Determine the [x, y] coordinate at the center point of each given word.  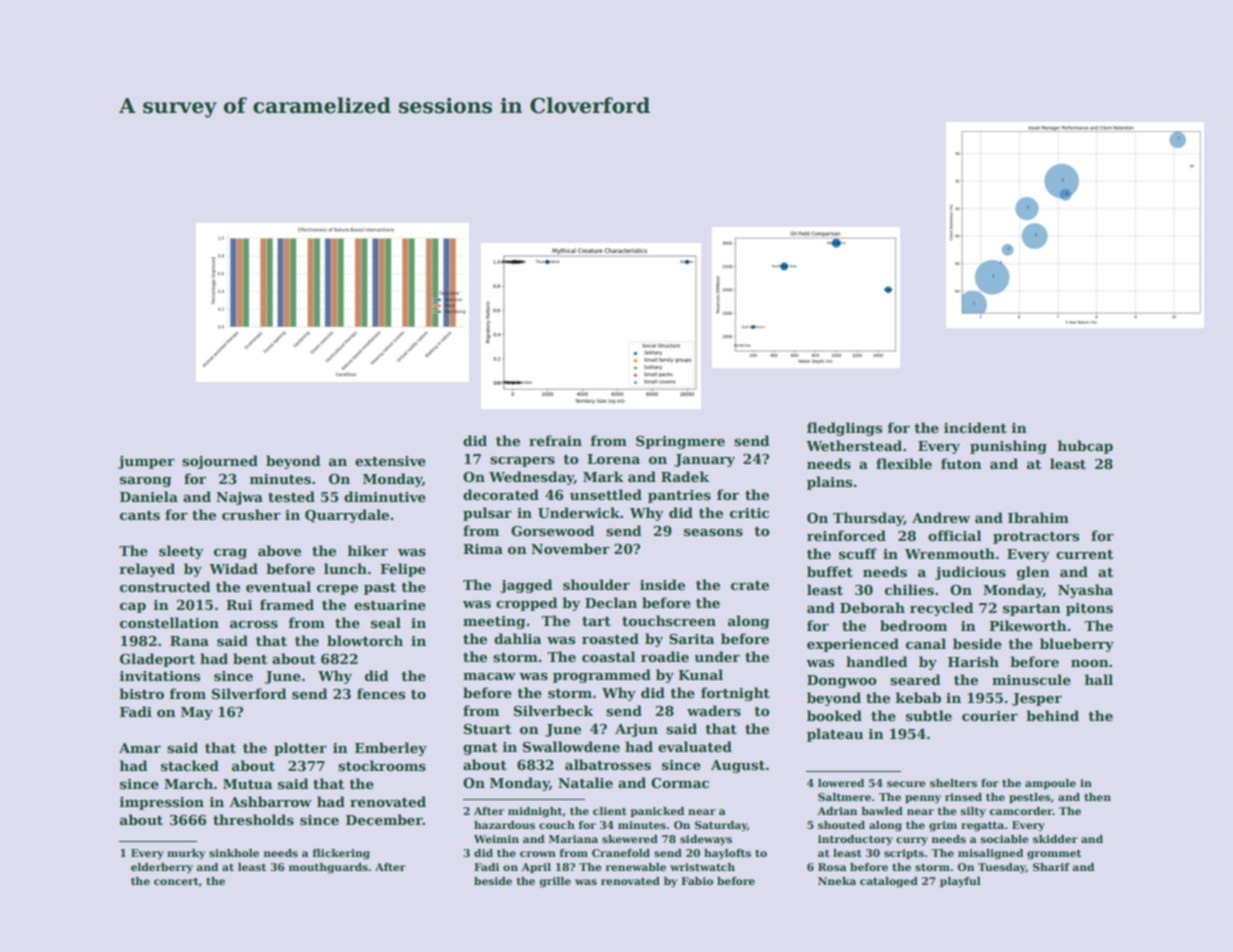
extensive [390, 461]
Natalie [585, 782]
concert [176, 881]
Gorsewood [553, 530]
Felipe [403, 570]
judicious [970, 573]
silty [973, 812]
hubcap [1085, 447]
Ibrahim [1038, 517]
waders [714, 710]
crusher [251, 514]
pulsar [487, 514]
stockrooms [382, 765]
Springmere [680, 442]
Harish [973, 661]
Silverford [249, 693]
